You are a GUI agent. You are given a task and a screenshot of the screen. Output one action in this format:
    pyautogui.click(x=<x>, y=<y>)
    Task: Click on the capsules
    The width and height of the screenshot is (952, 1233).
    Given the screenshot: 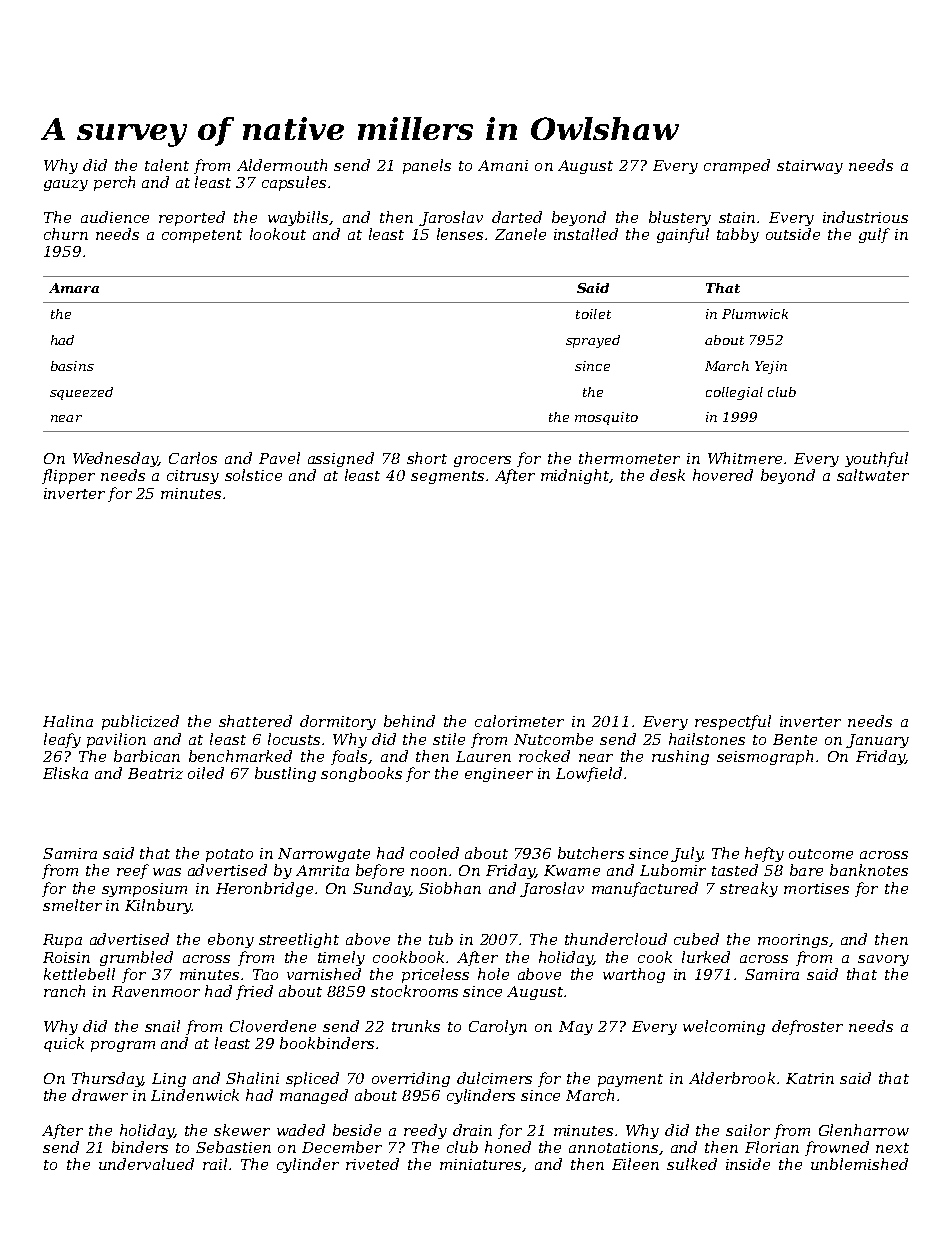 What is the action you would take?
    pyautogui.click(x=294, y=183)
